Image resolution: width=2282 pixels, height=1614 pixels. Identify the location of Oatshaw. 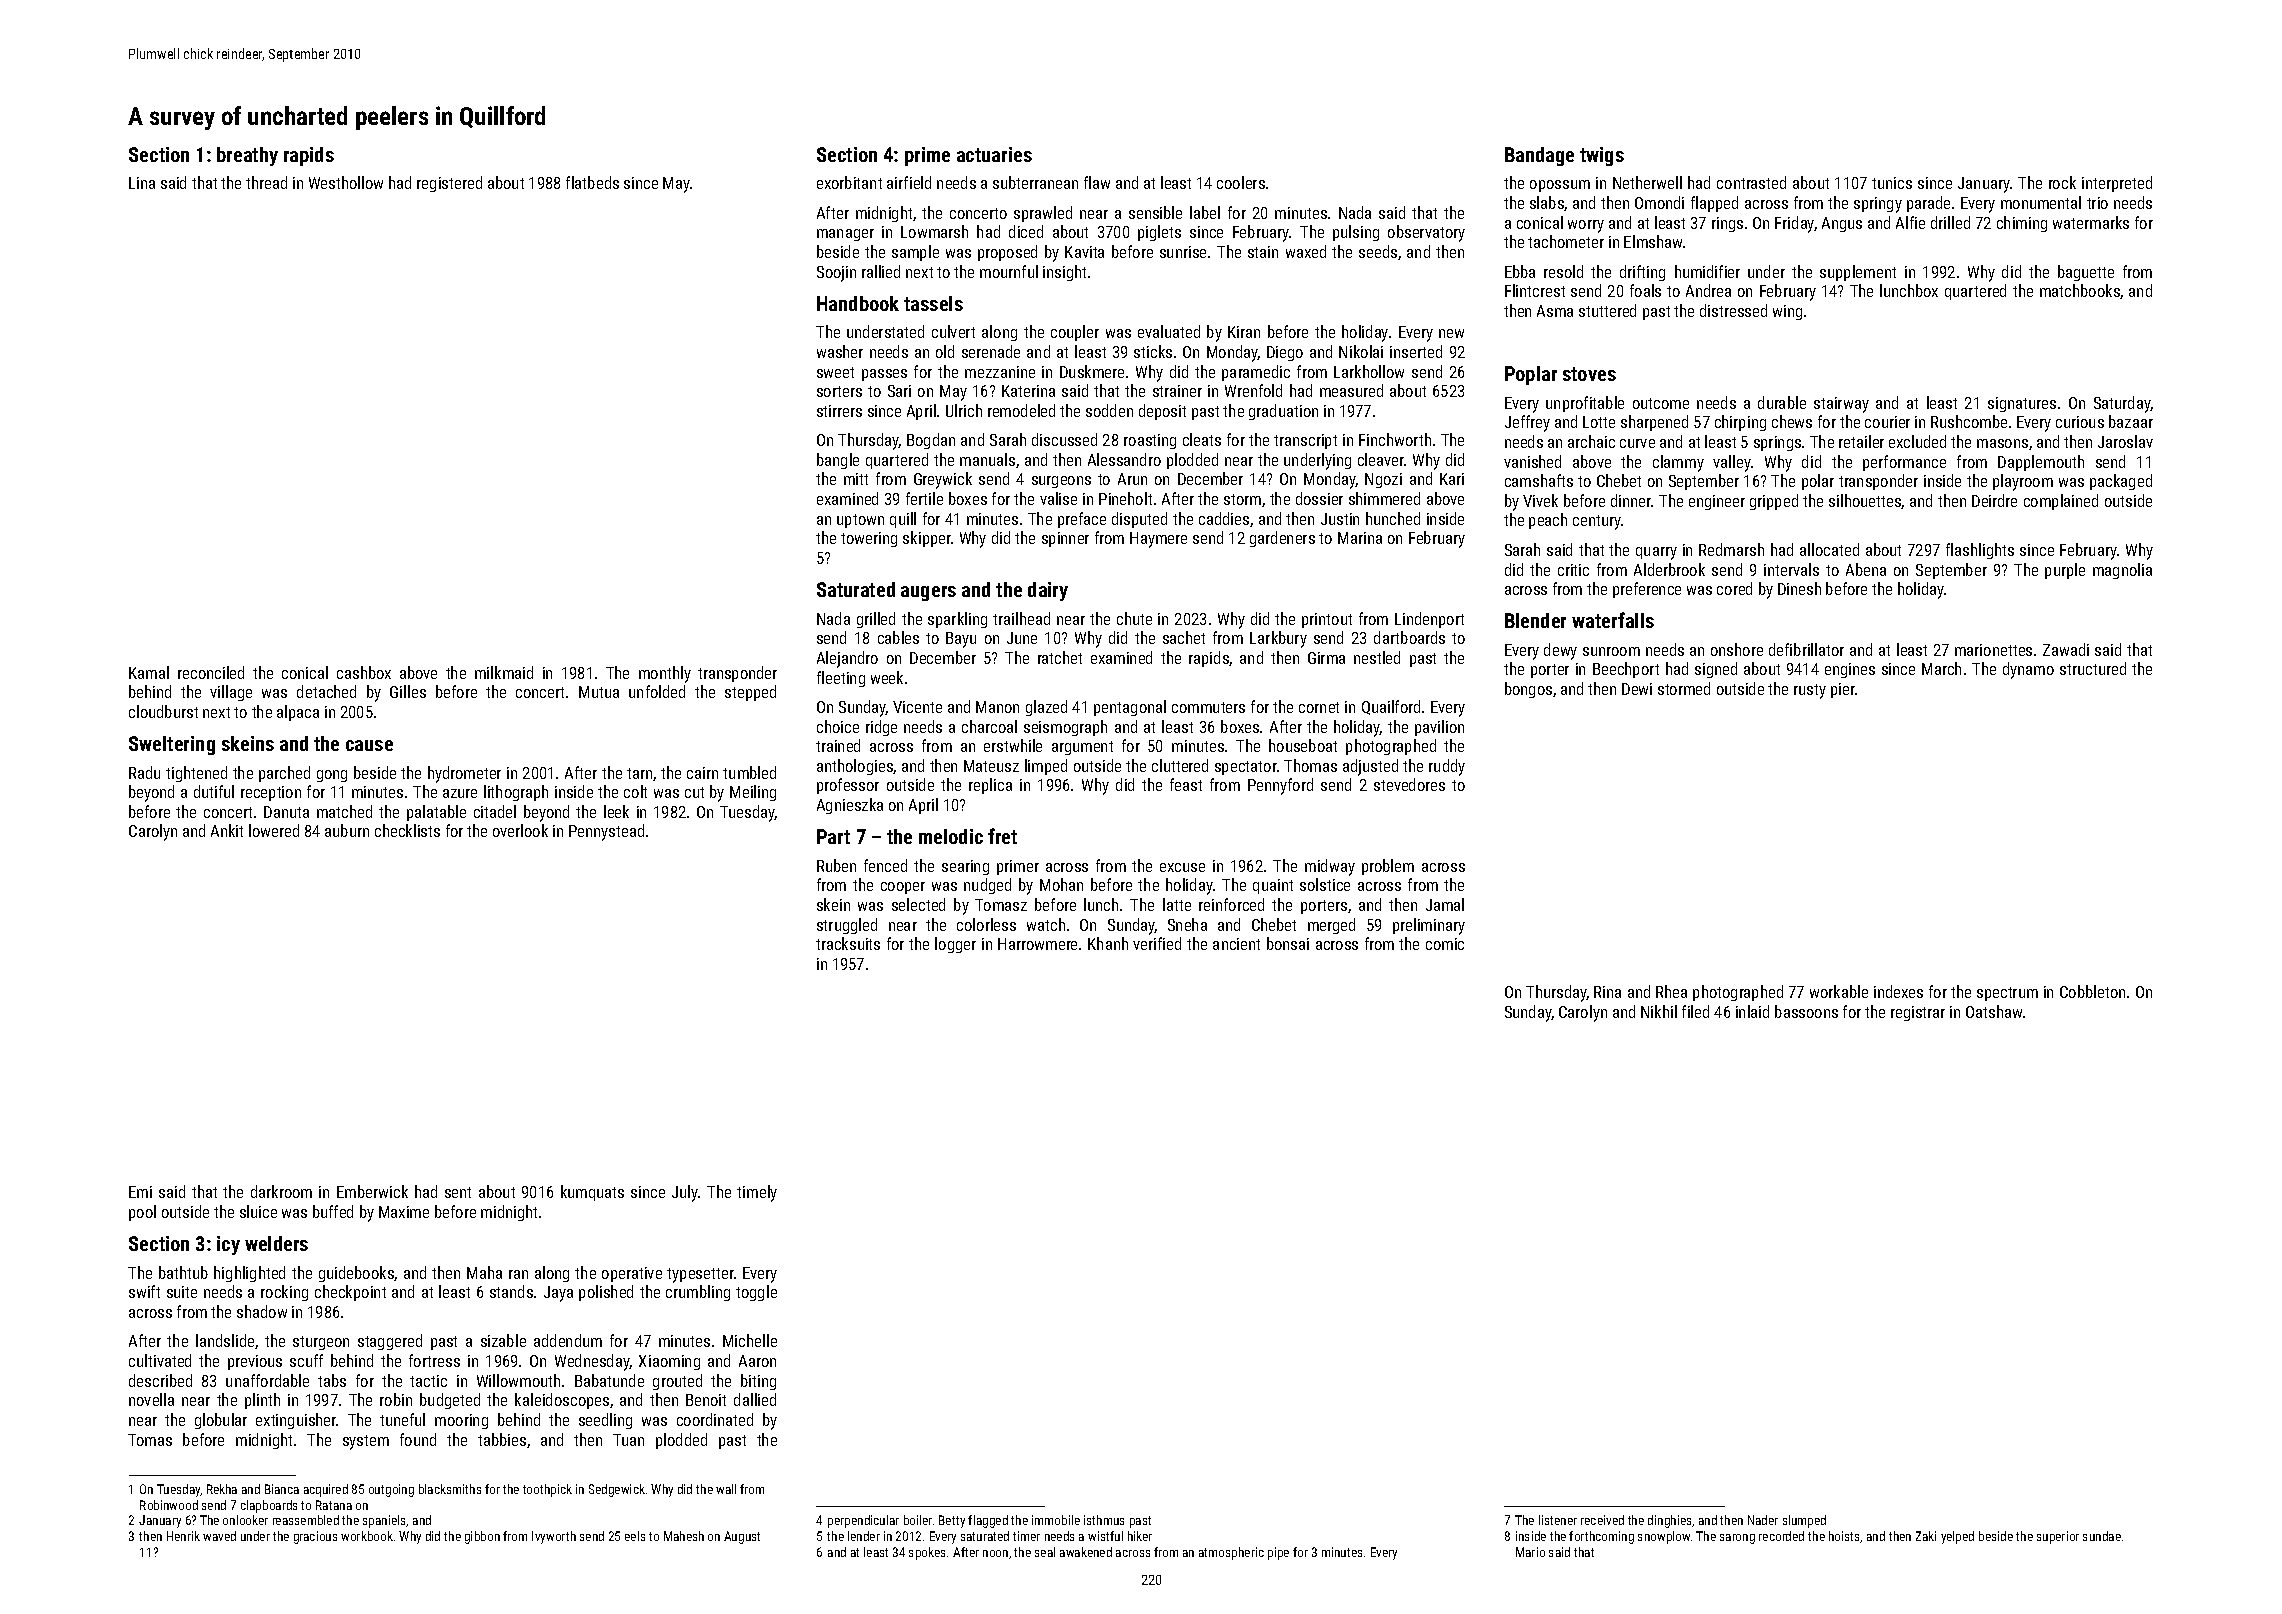
(1994, 1011).
